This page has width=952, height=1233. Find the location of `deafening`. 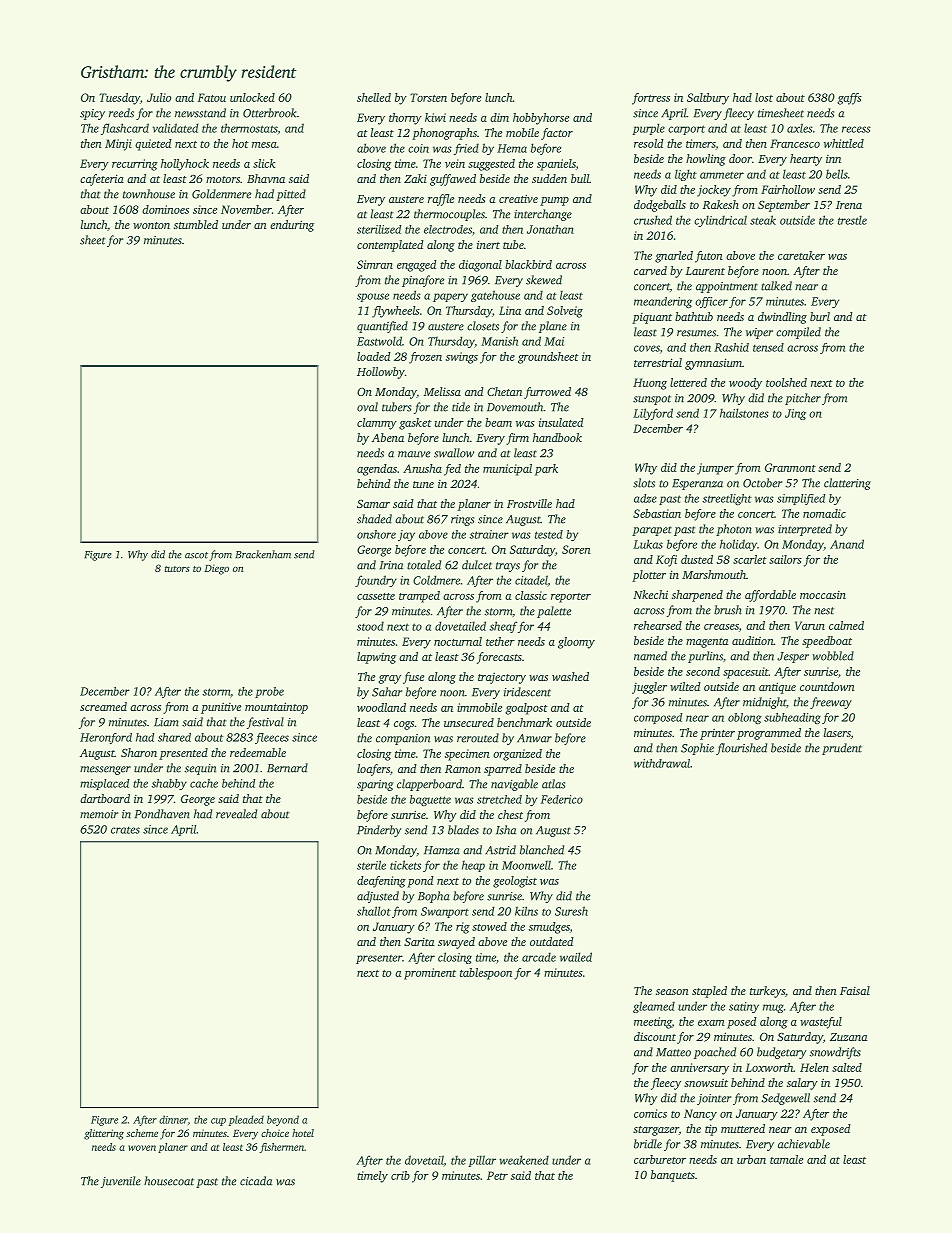

deafening is located at coordinates (381, 882).
